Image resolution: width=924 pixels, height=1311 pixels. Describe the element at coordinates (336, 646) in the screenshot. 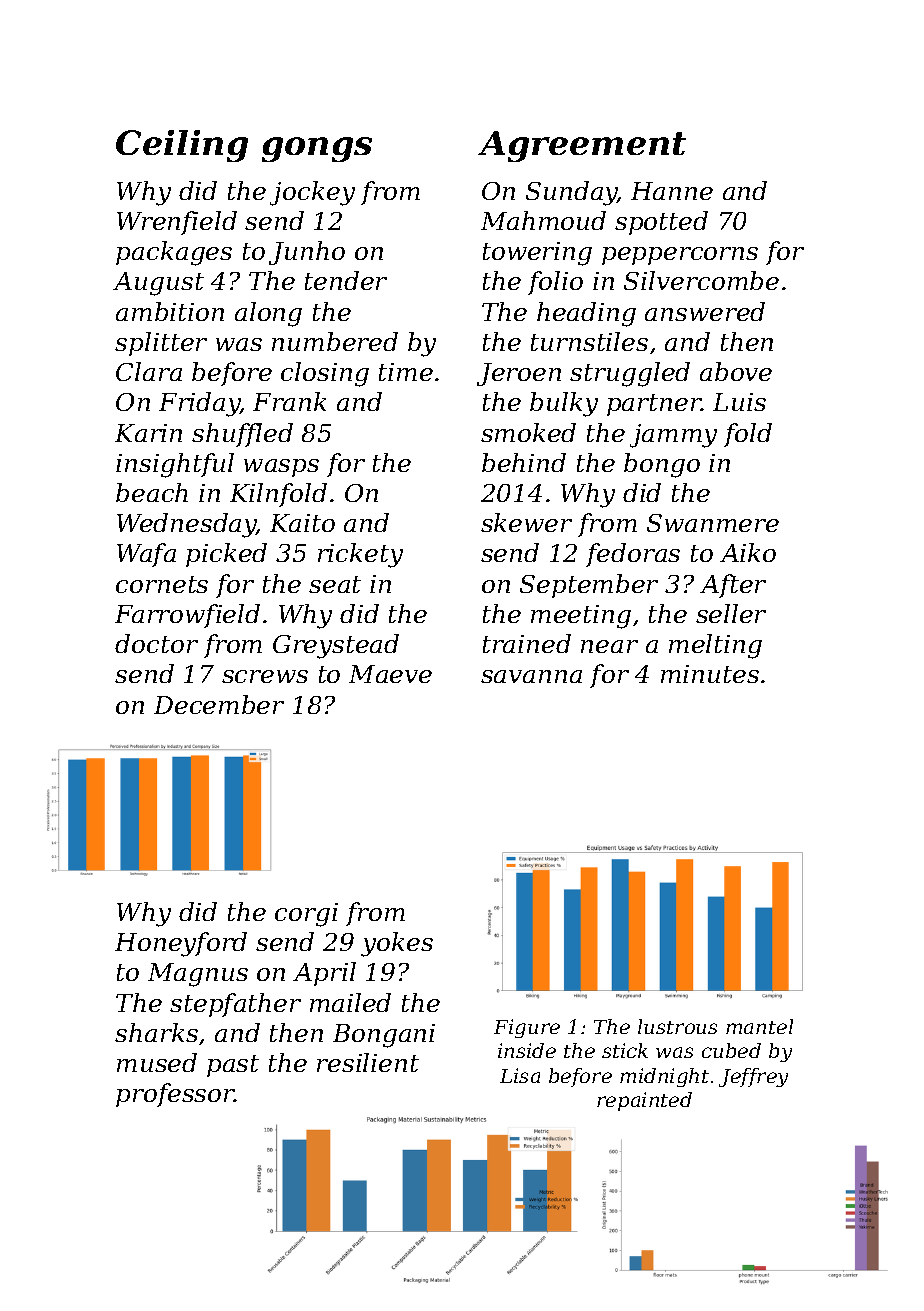

I see `Greystead` at that location.
